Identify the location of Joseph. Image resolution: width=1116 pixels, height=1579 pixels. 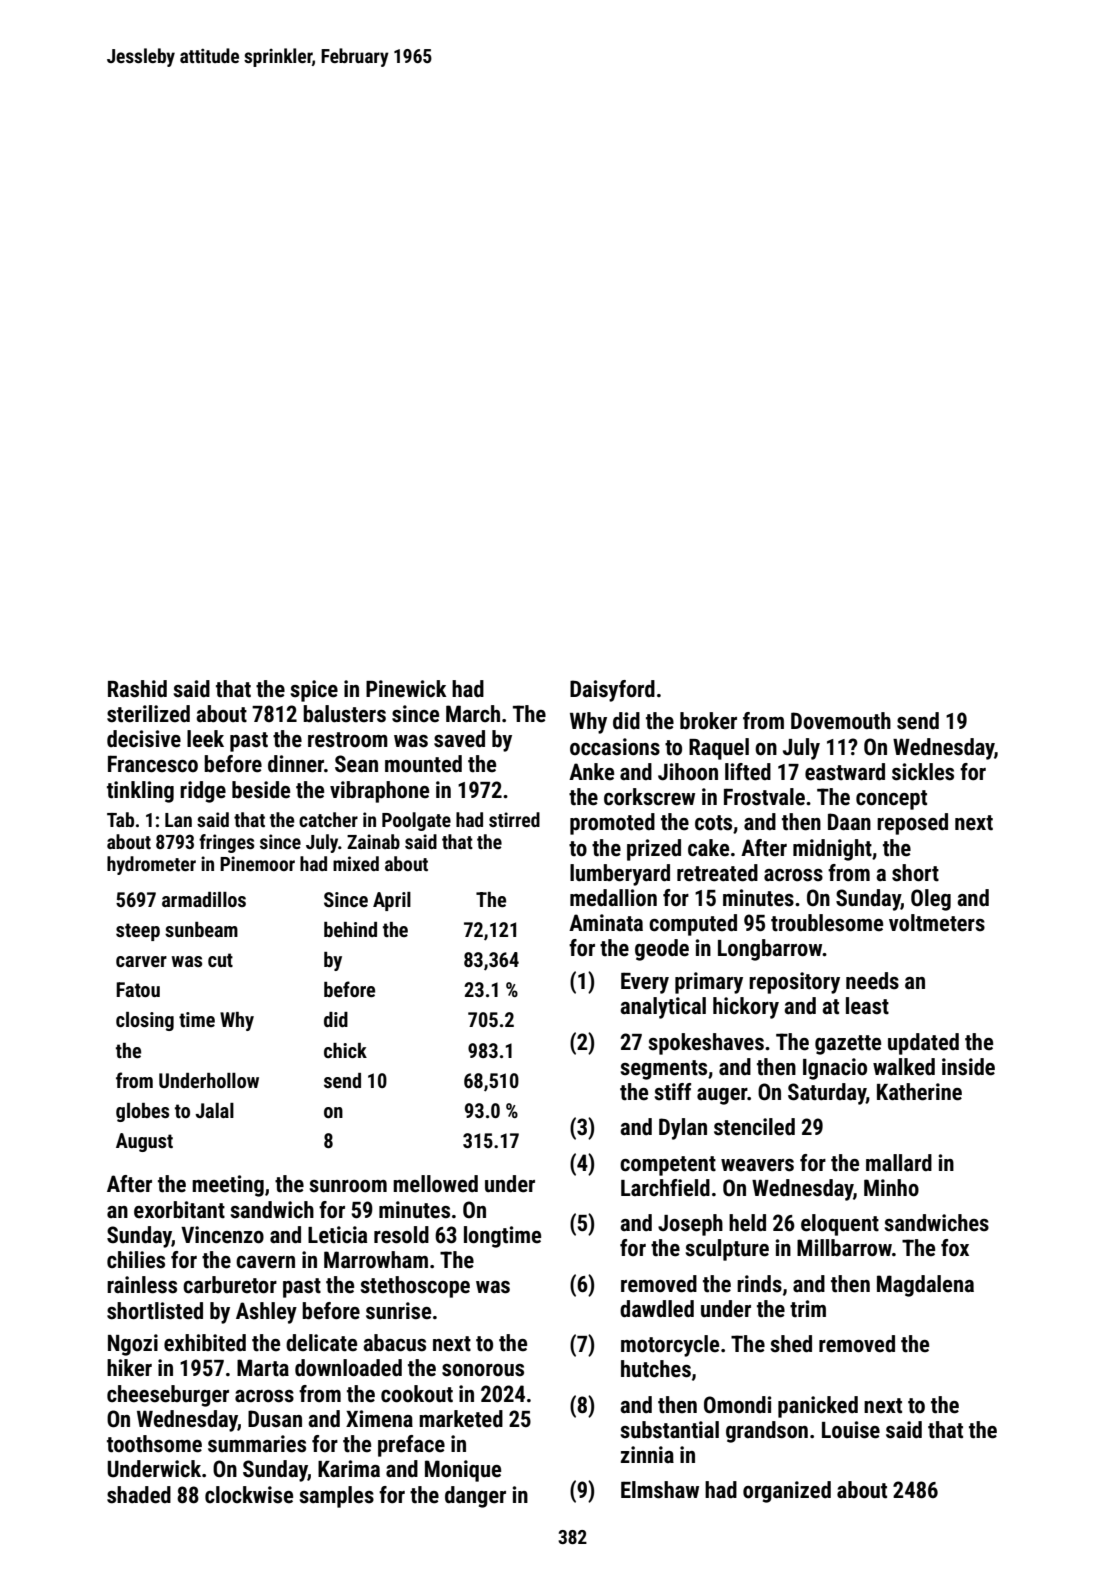
(690, 1225).
